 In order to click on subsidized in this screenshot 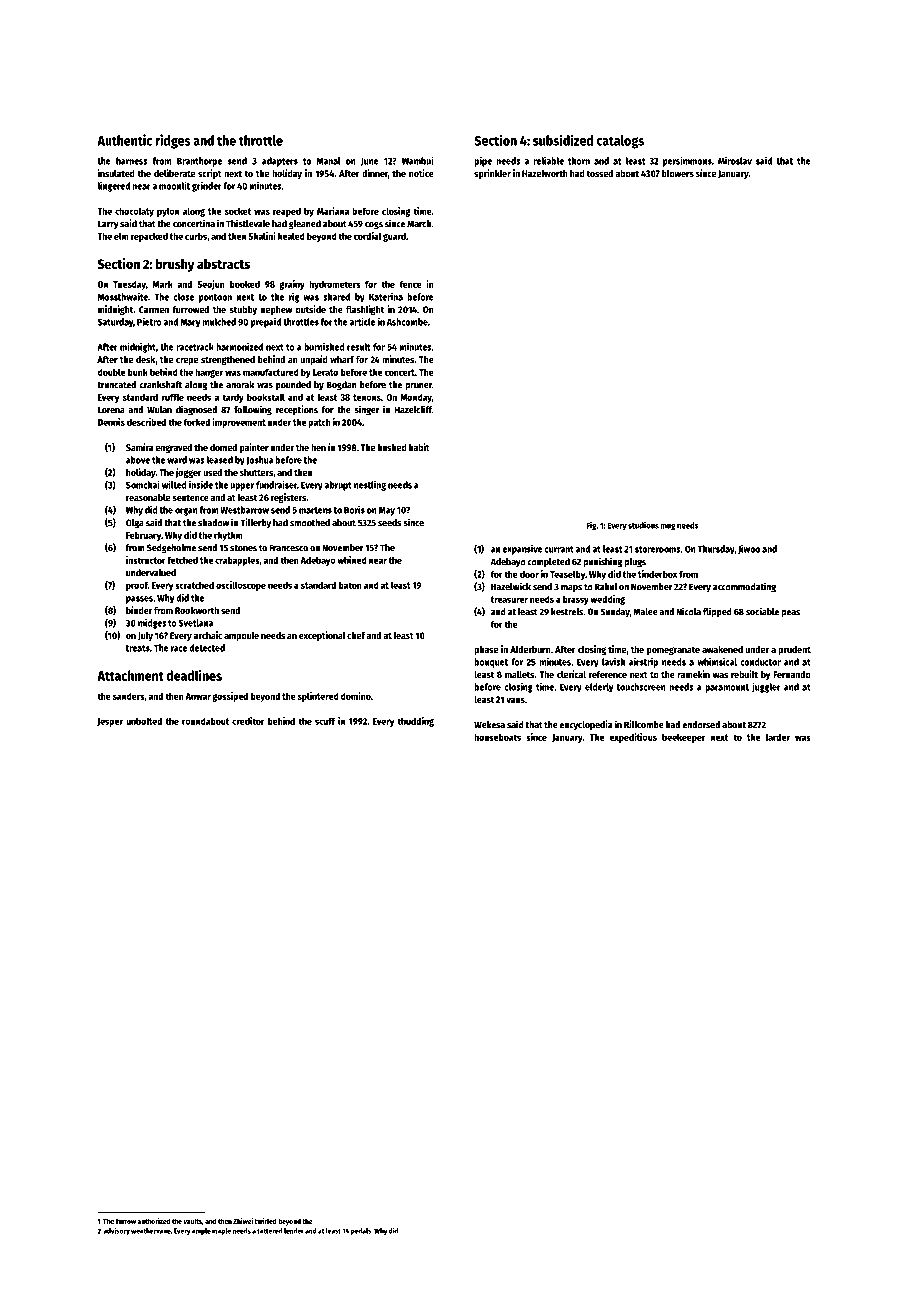, I will do `click(563, 140)`.
